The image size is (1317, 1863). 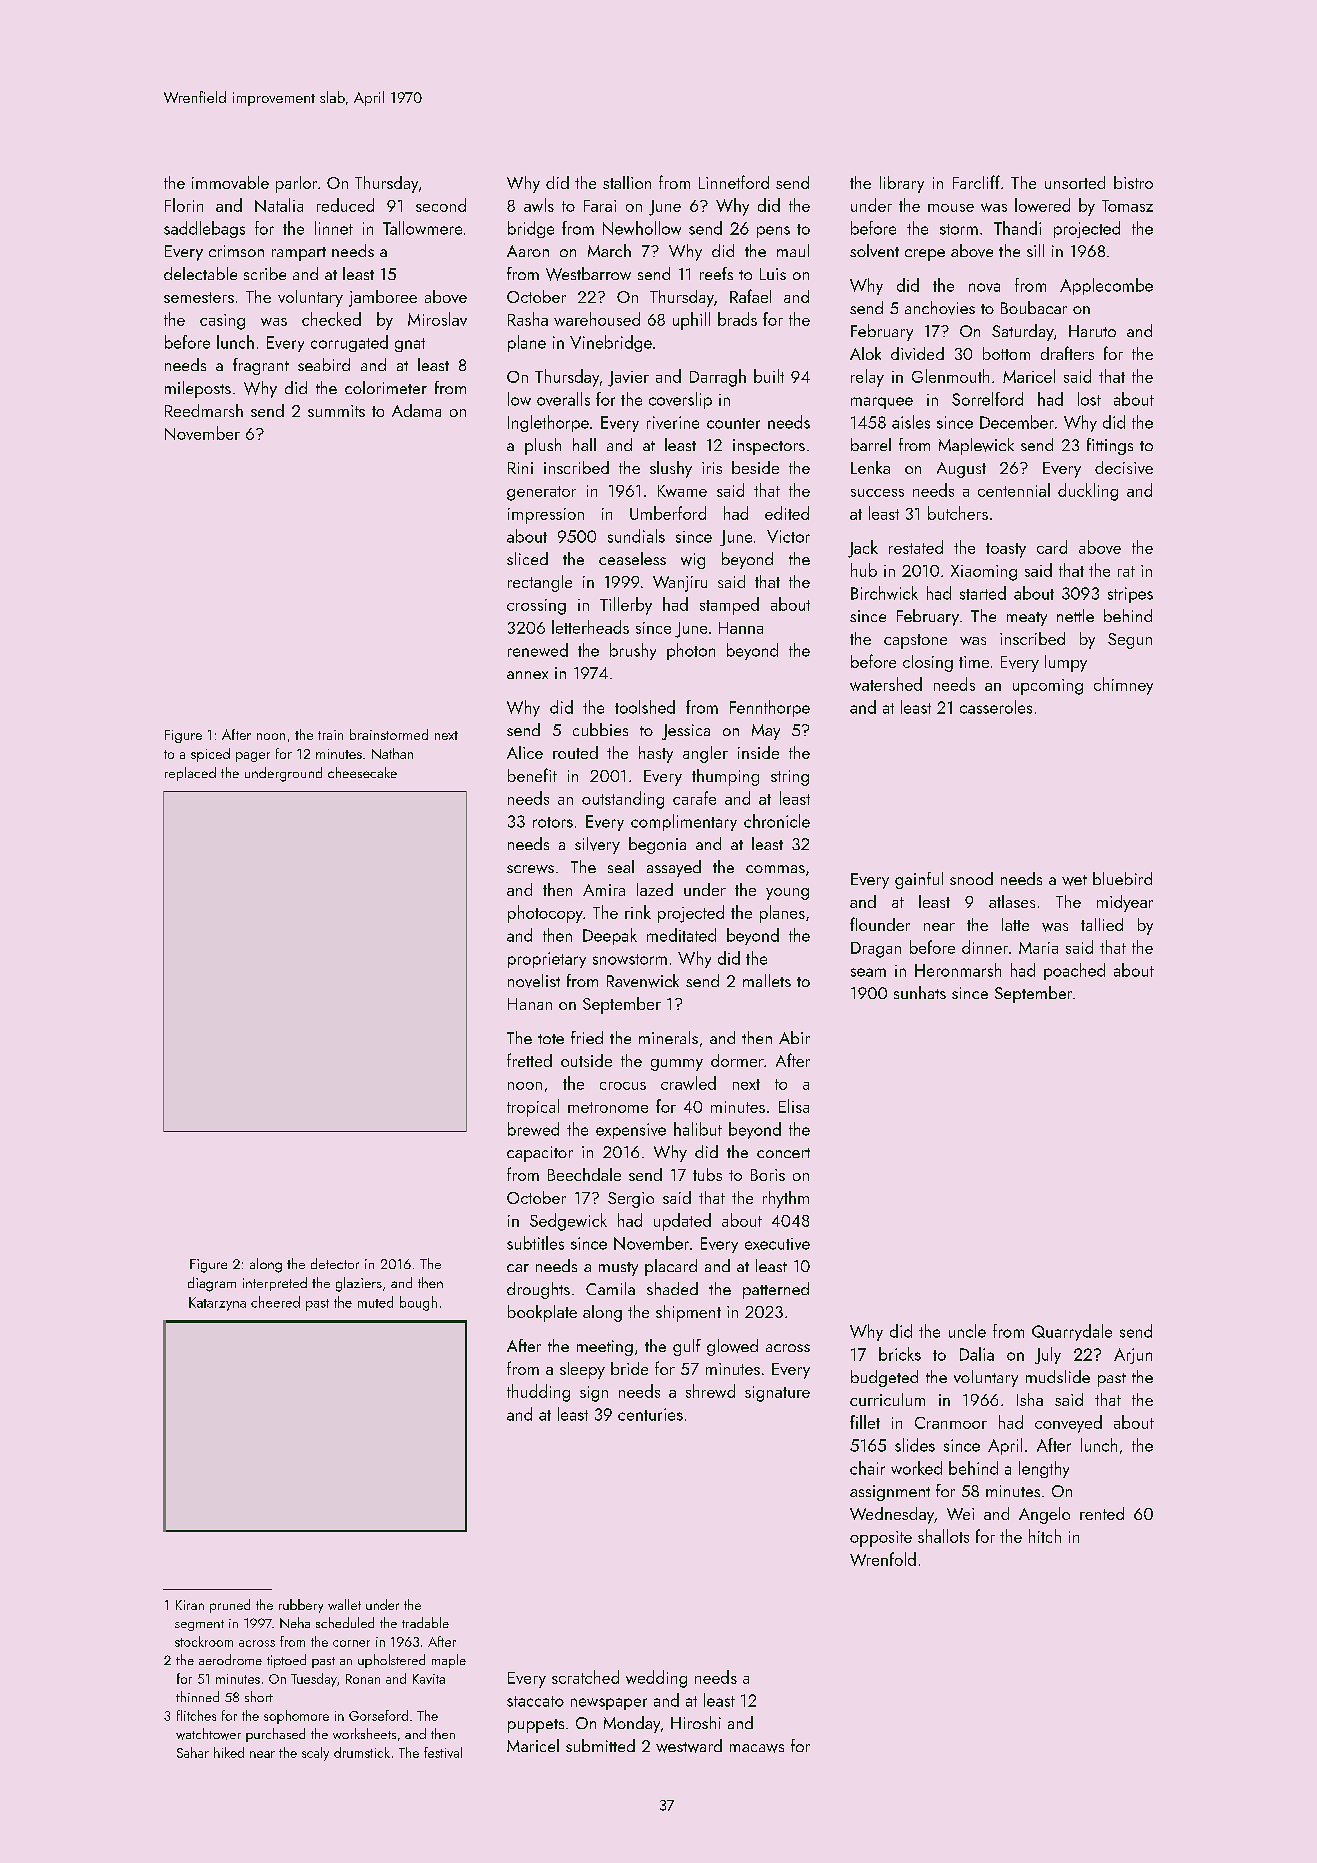 What do you see at coordinates (533, 1129) in the screenshot?
I see `brewed` at bounding box center [533, 1129].
